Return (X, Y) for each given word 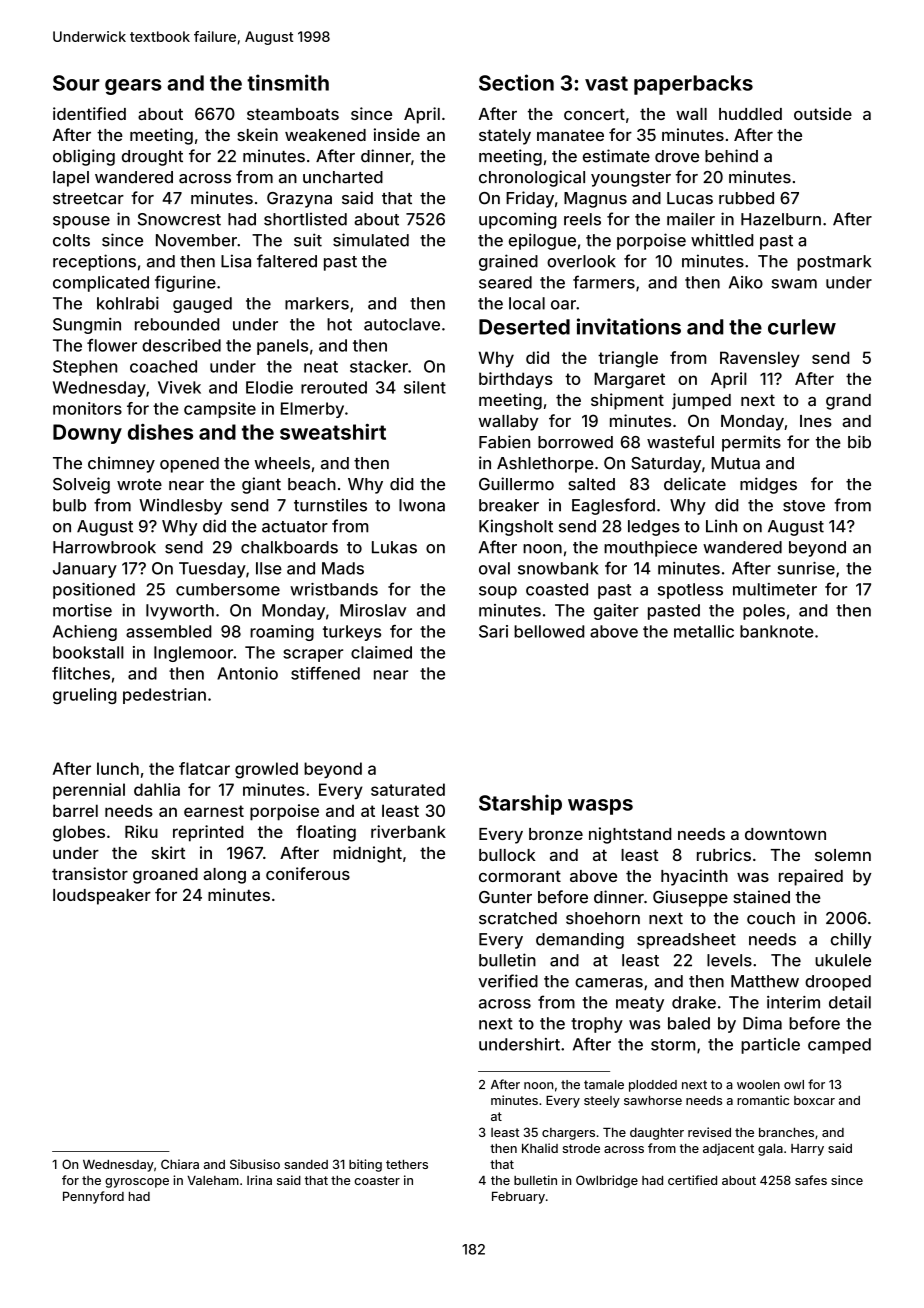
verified (508, 981)
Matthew (765, 981)
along (224, 876)
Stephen (85, 368)
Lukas (394, 547)
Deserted (524, 327)
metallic (704, 631)
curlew (802, 327)
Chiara (180, 1164)
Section (516, 82)
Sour (76, 83)
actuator (295, 527)
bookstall (88, 652)
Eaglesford (613, 506)
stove (804, 506)
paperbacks (693, 85)
